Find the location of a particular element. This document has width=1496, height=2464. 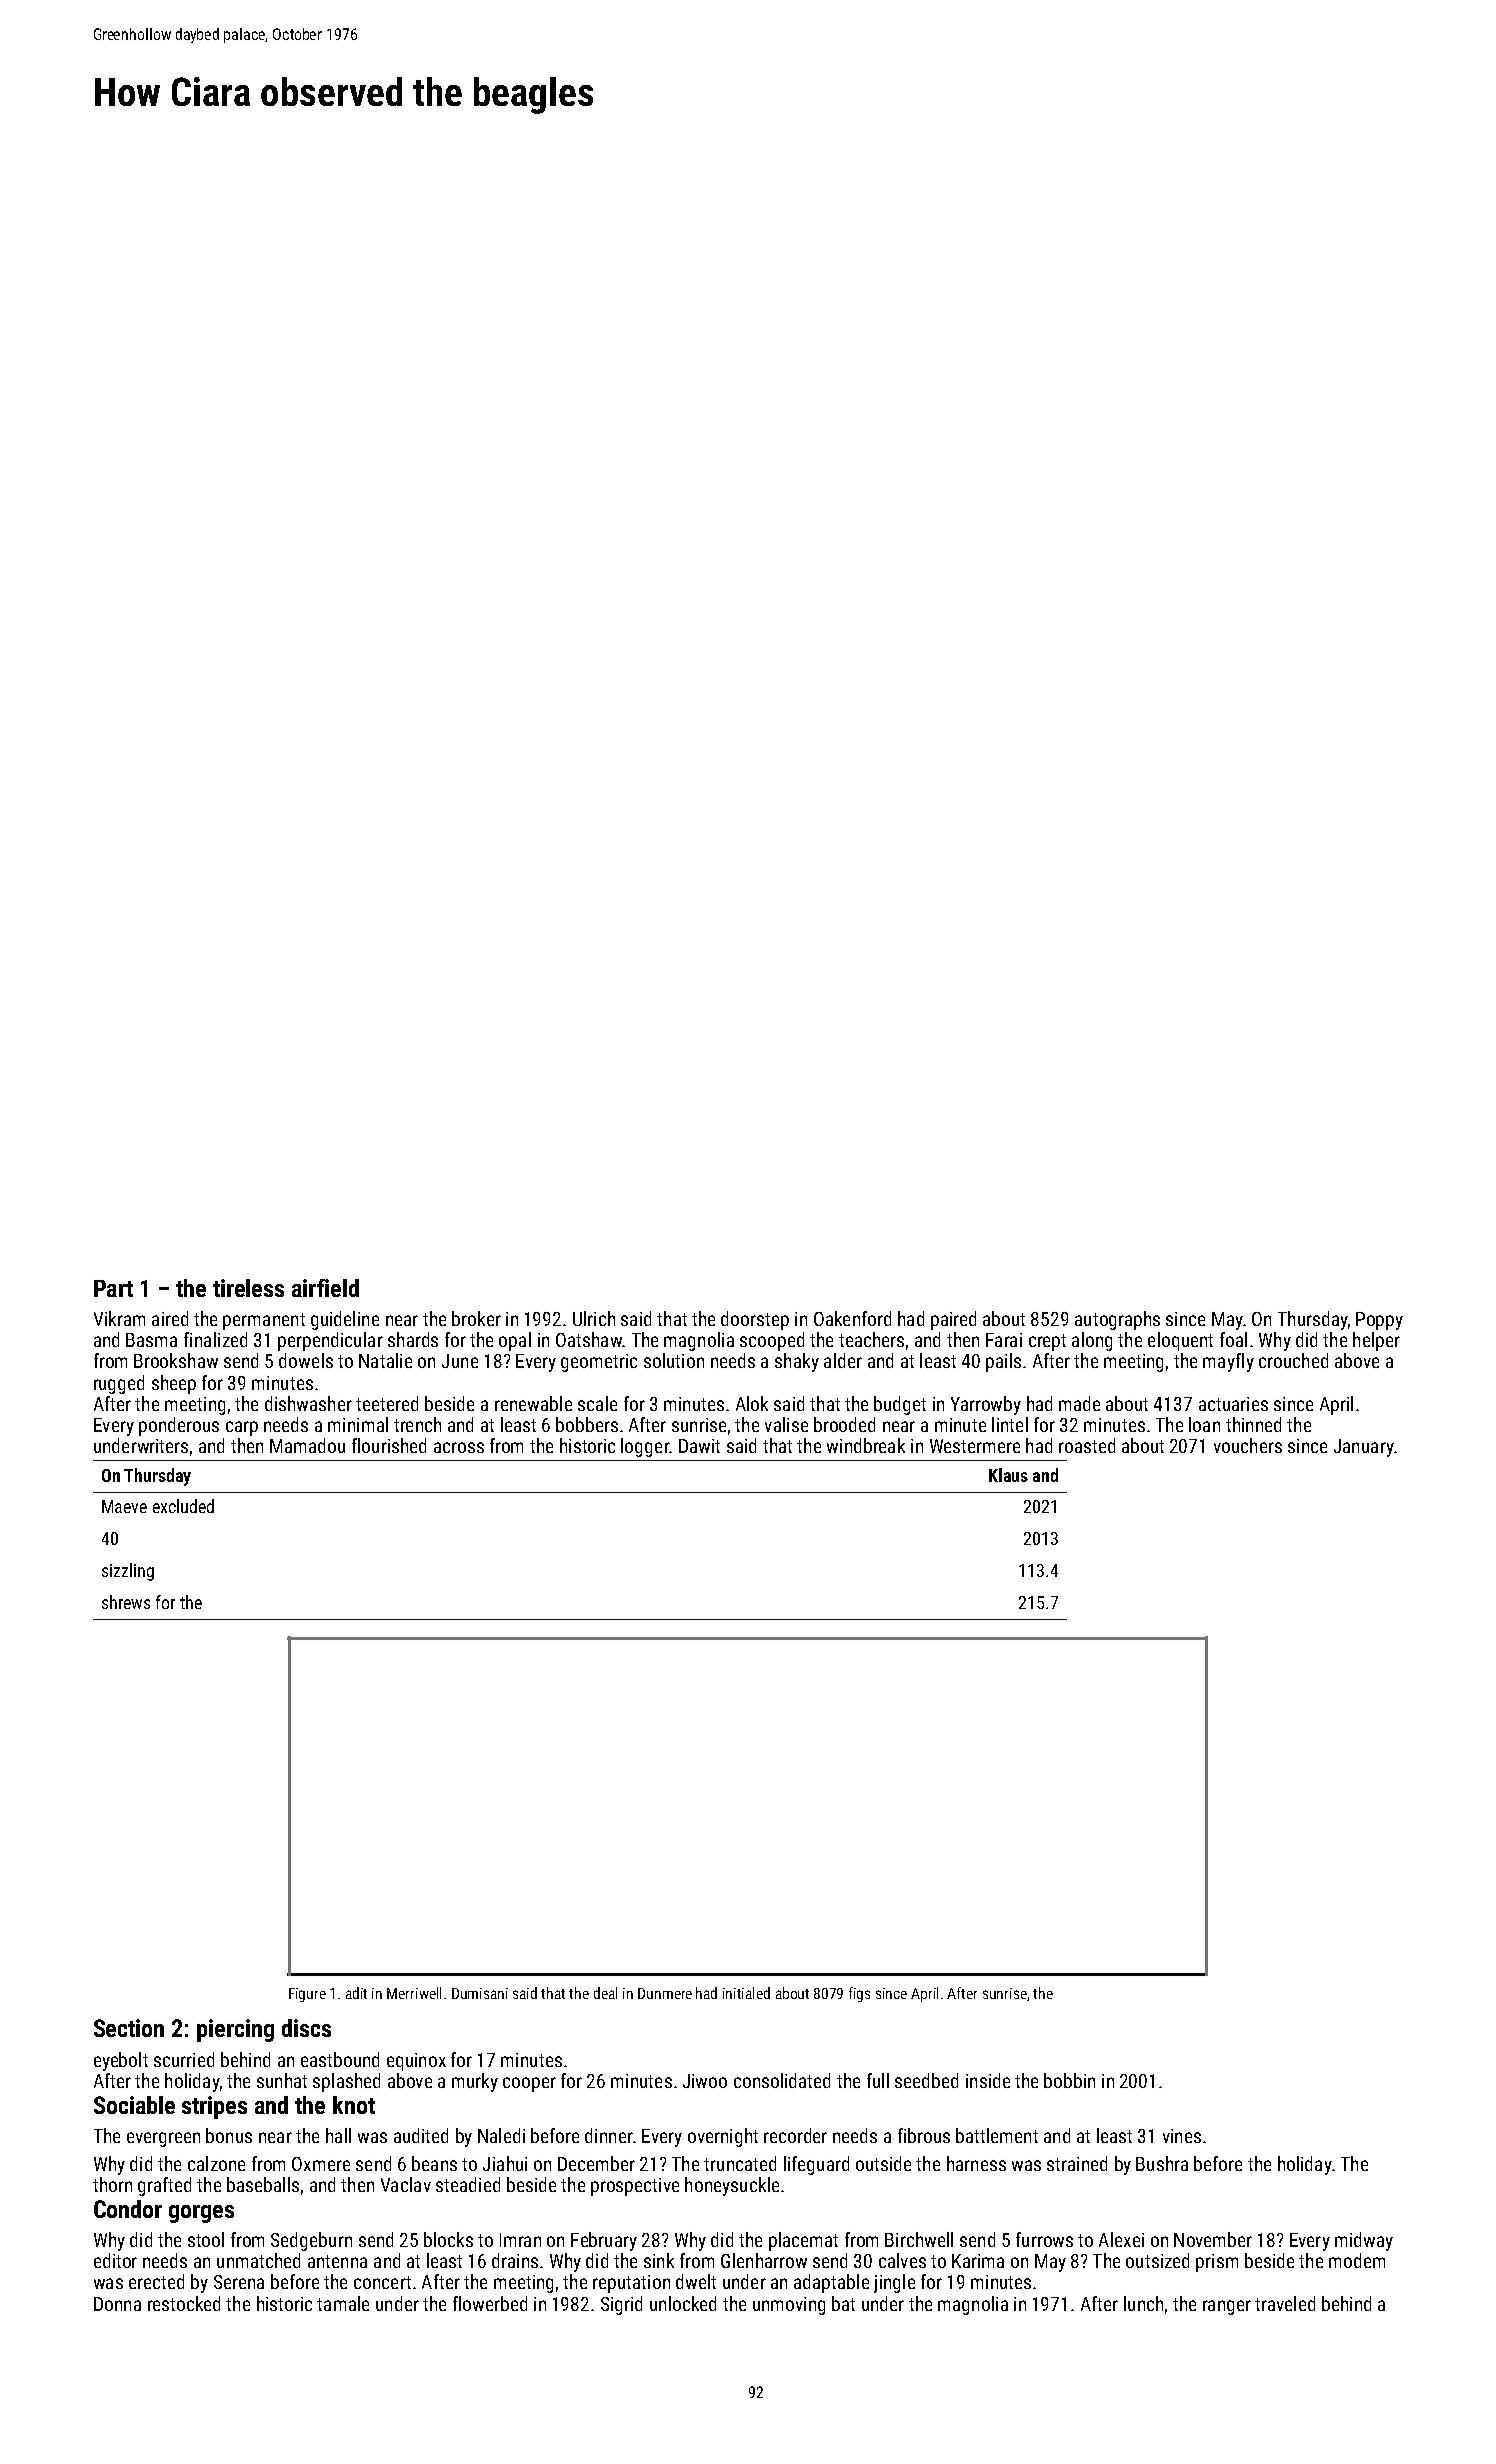

shrews is located at coordinates (126, 1602).
